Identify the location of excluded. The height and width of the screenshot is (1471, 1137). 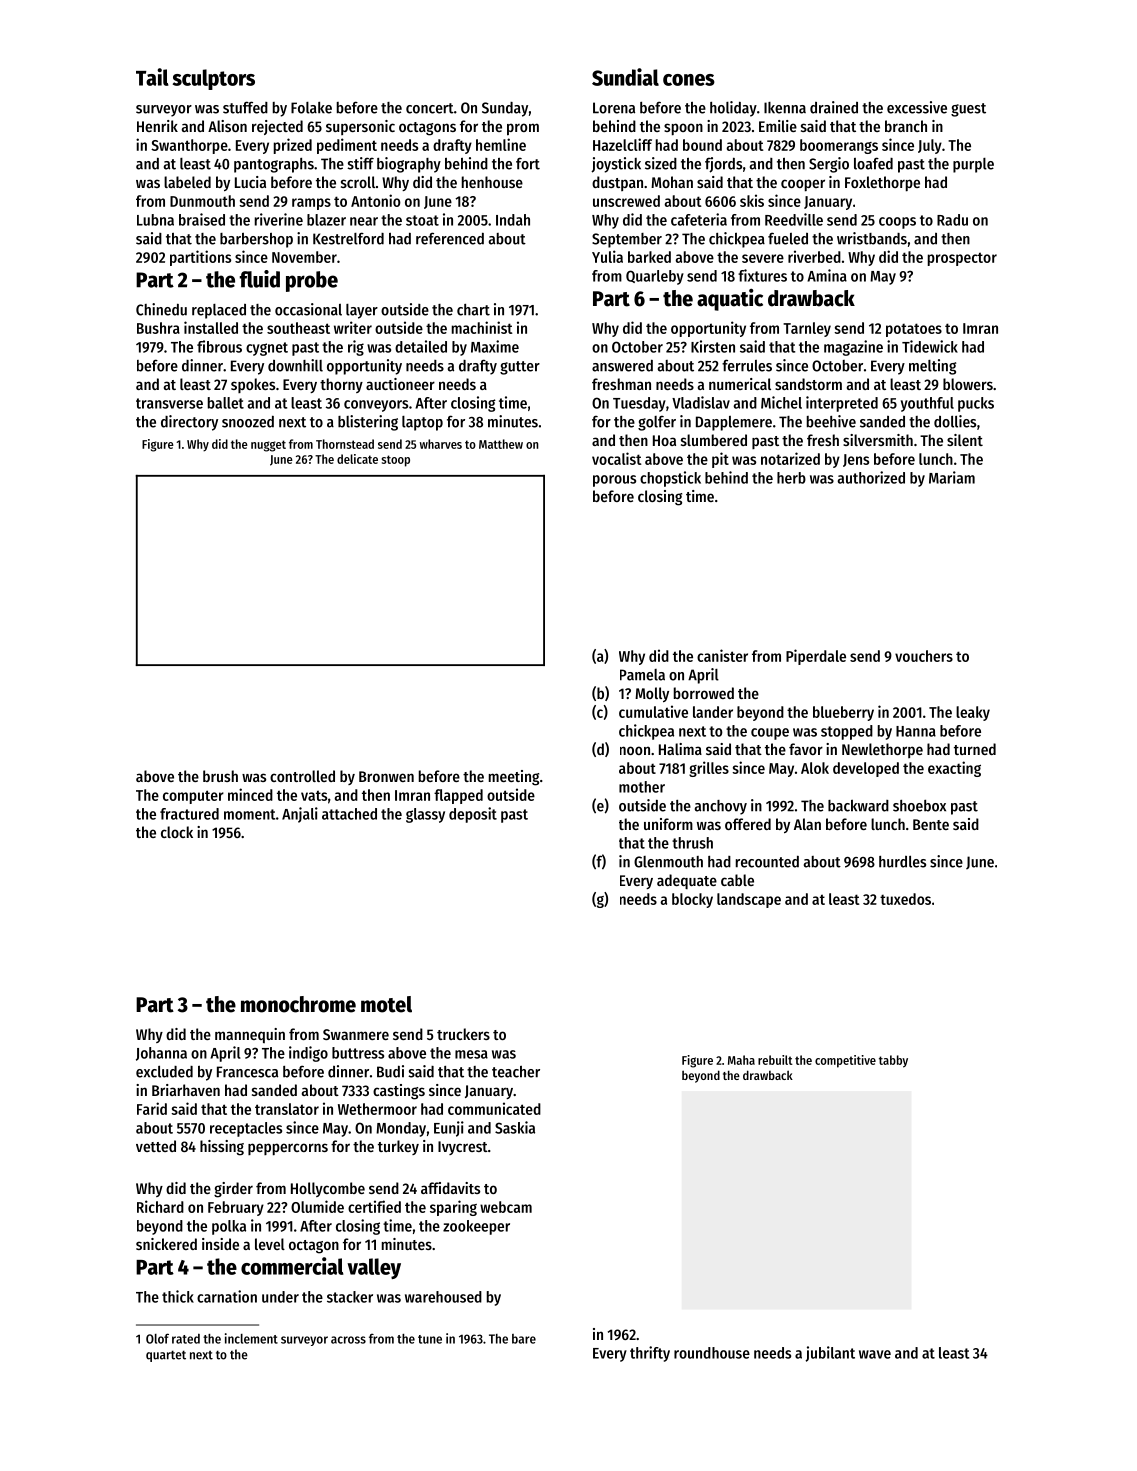
(164, 1072).
